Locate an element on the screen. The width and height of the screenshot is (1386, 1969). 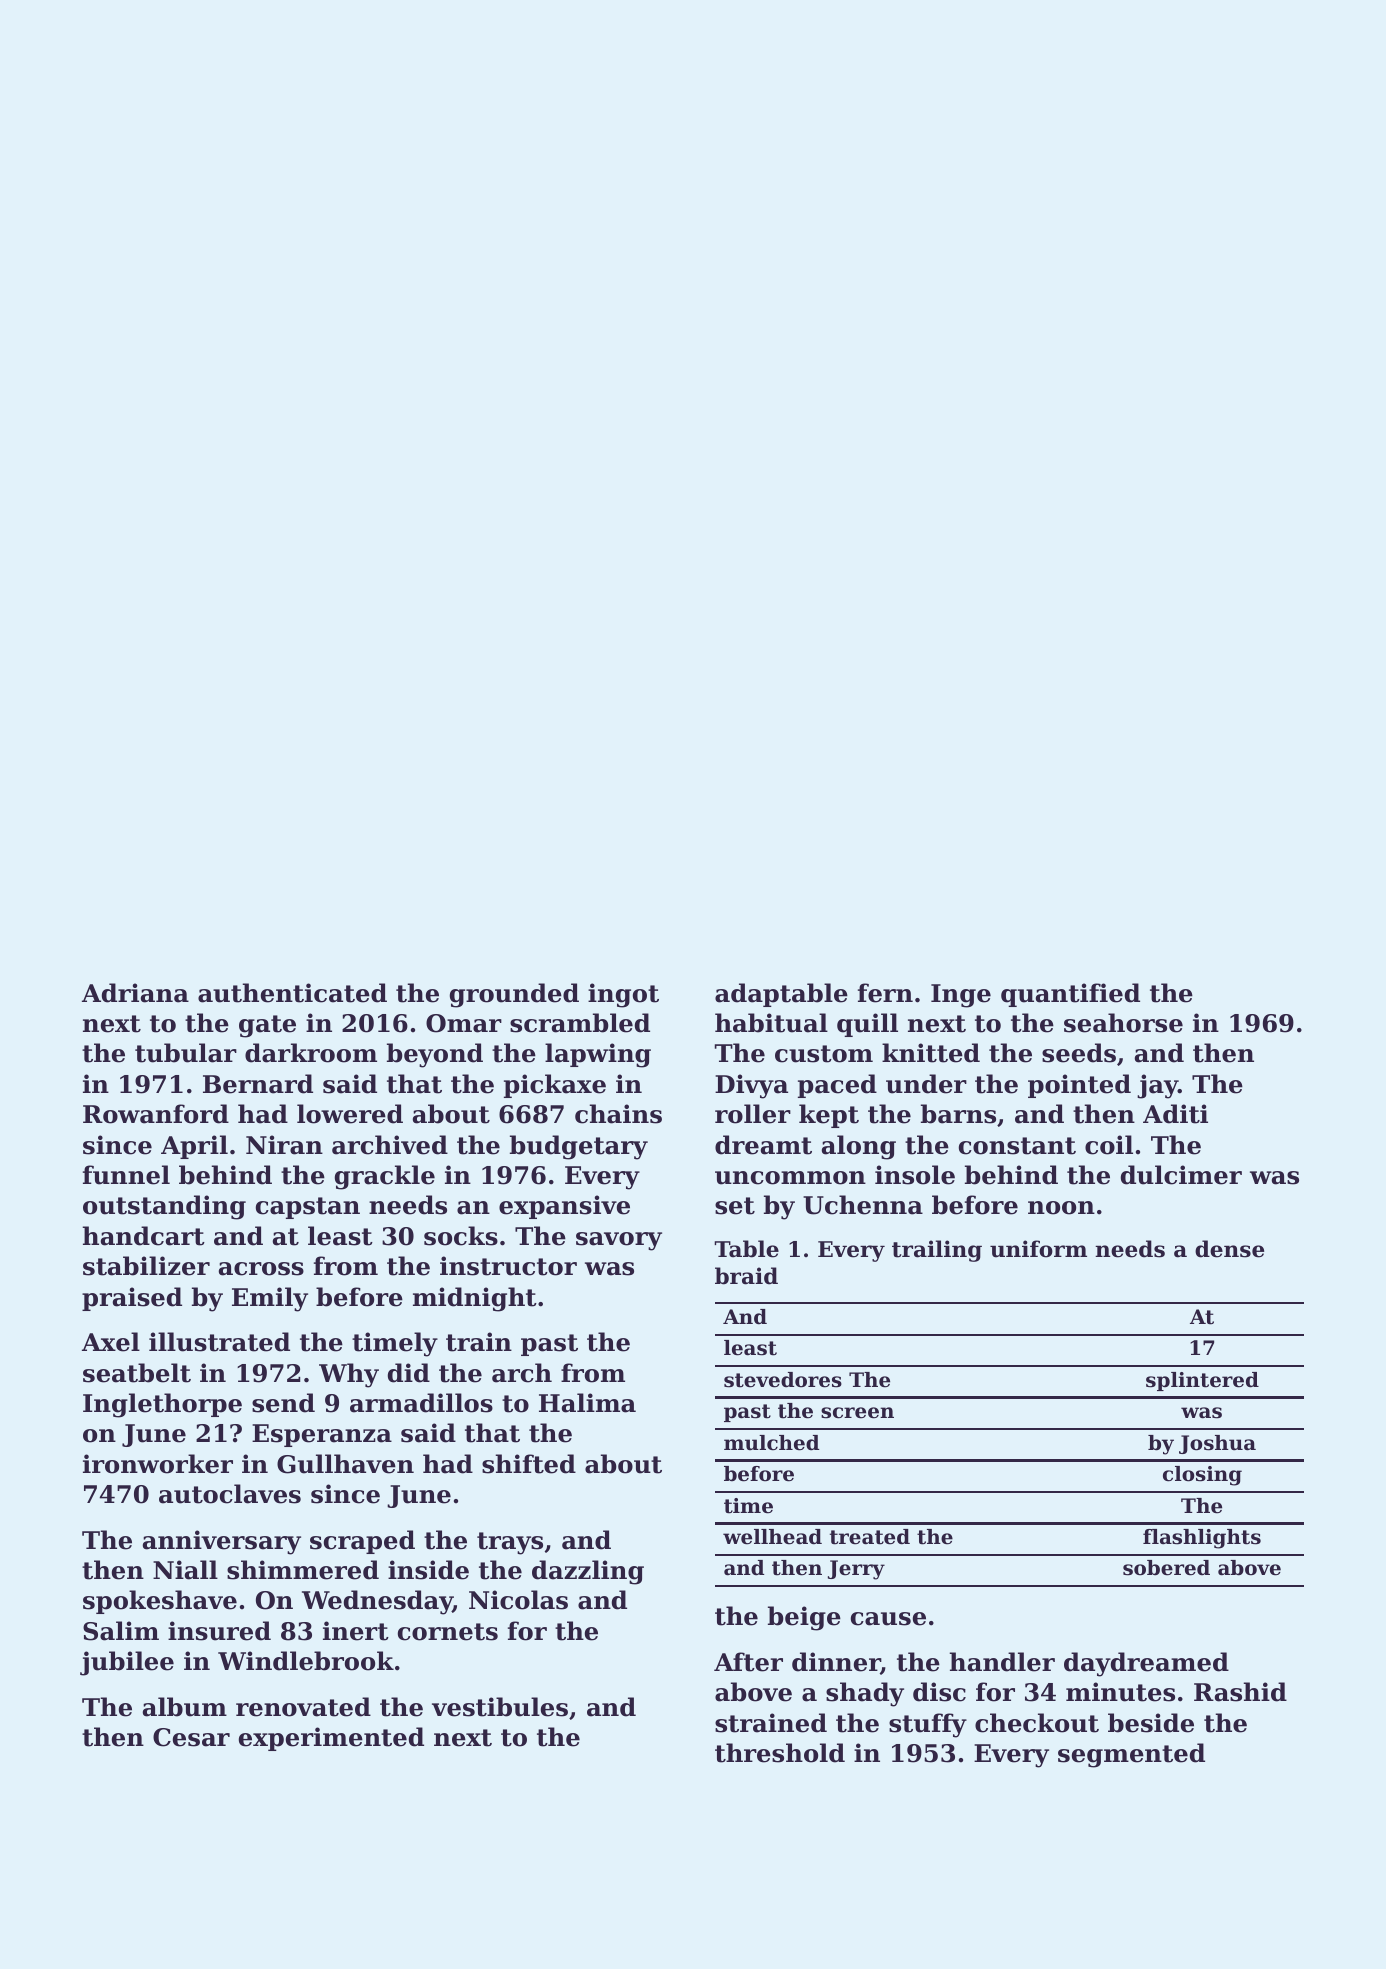
Emily is located at coordinates (270, 1299).
